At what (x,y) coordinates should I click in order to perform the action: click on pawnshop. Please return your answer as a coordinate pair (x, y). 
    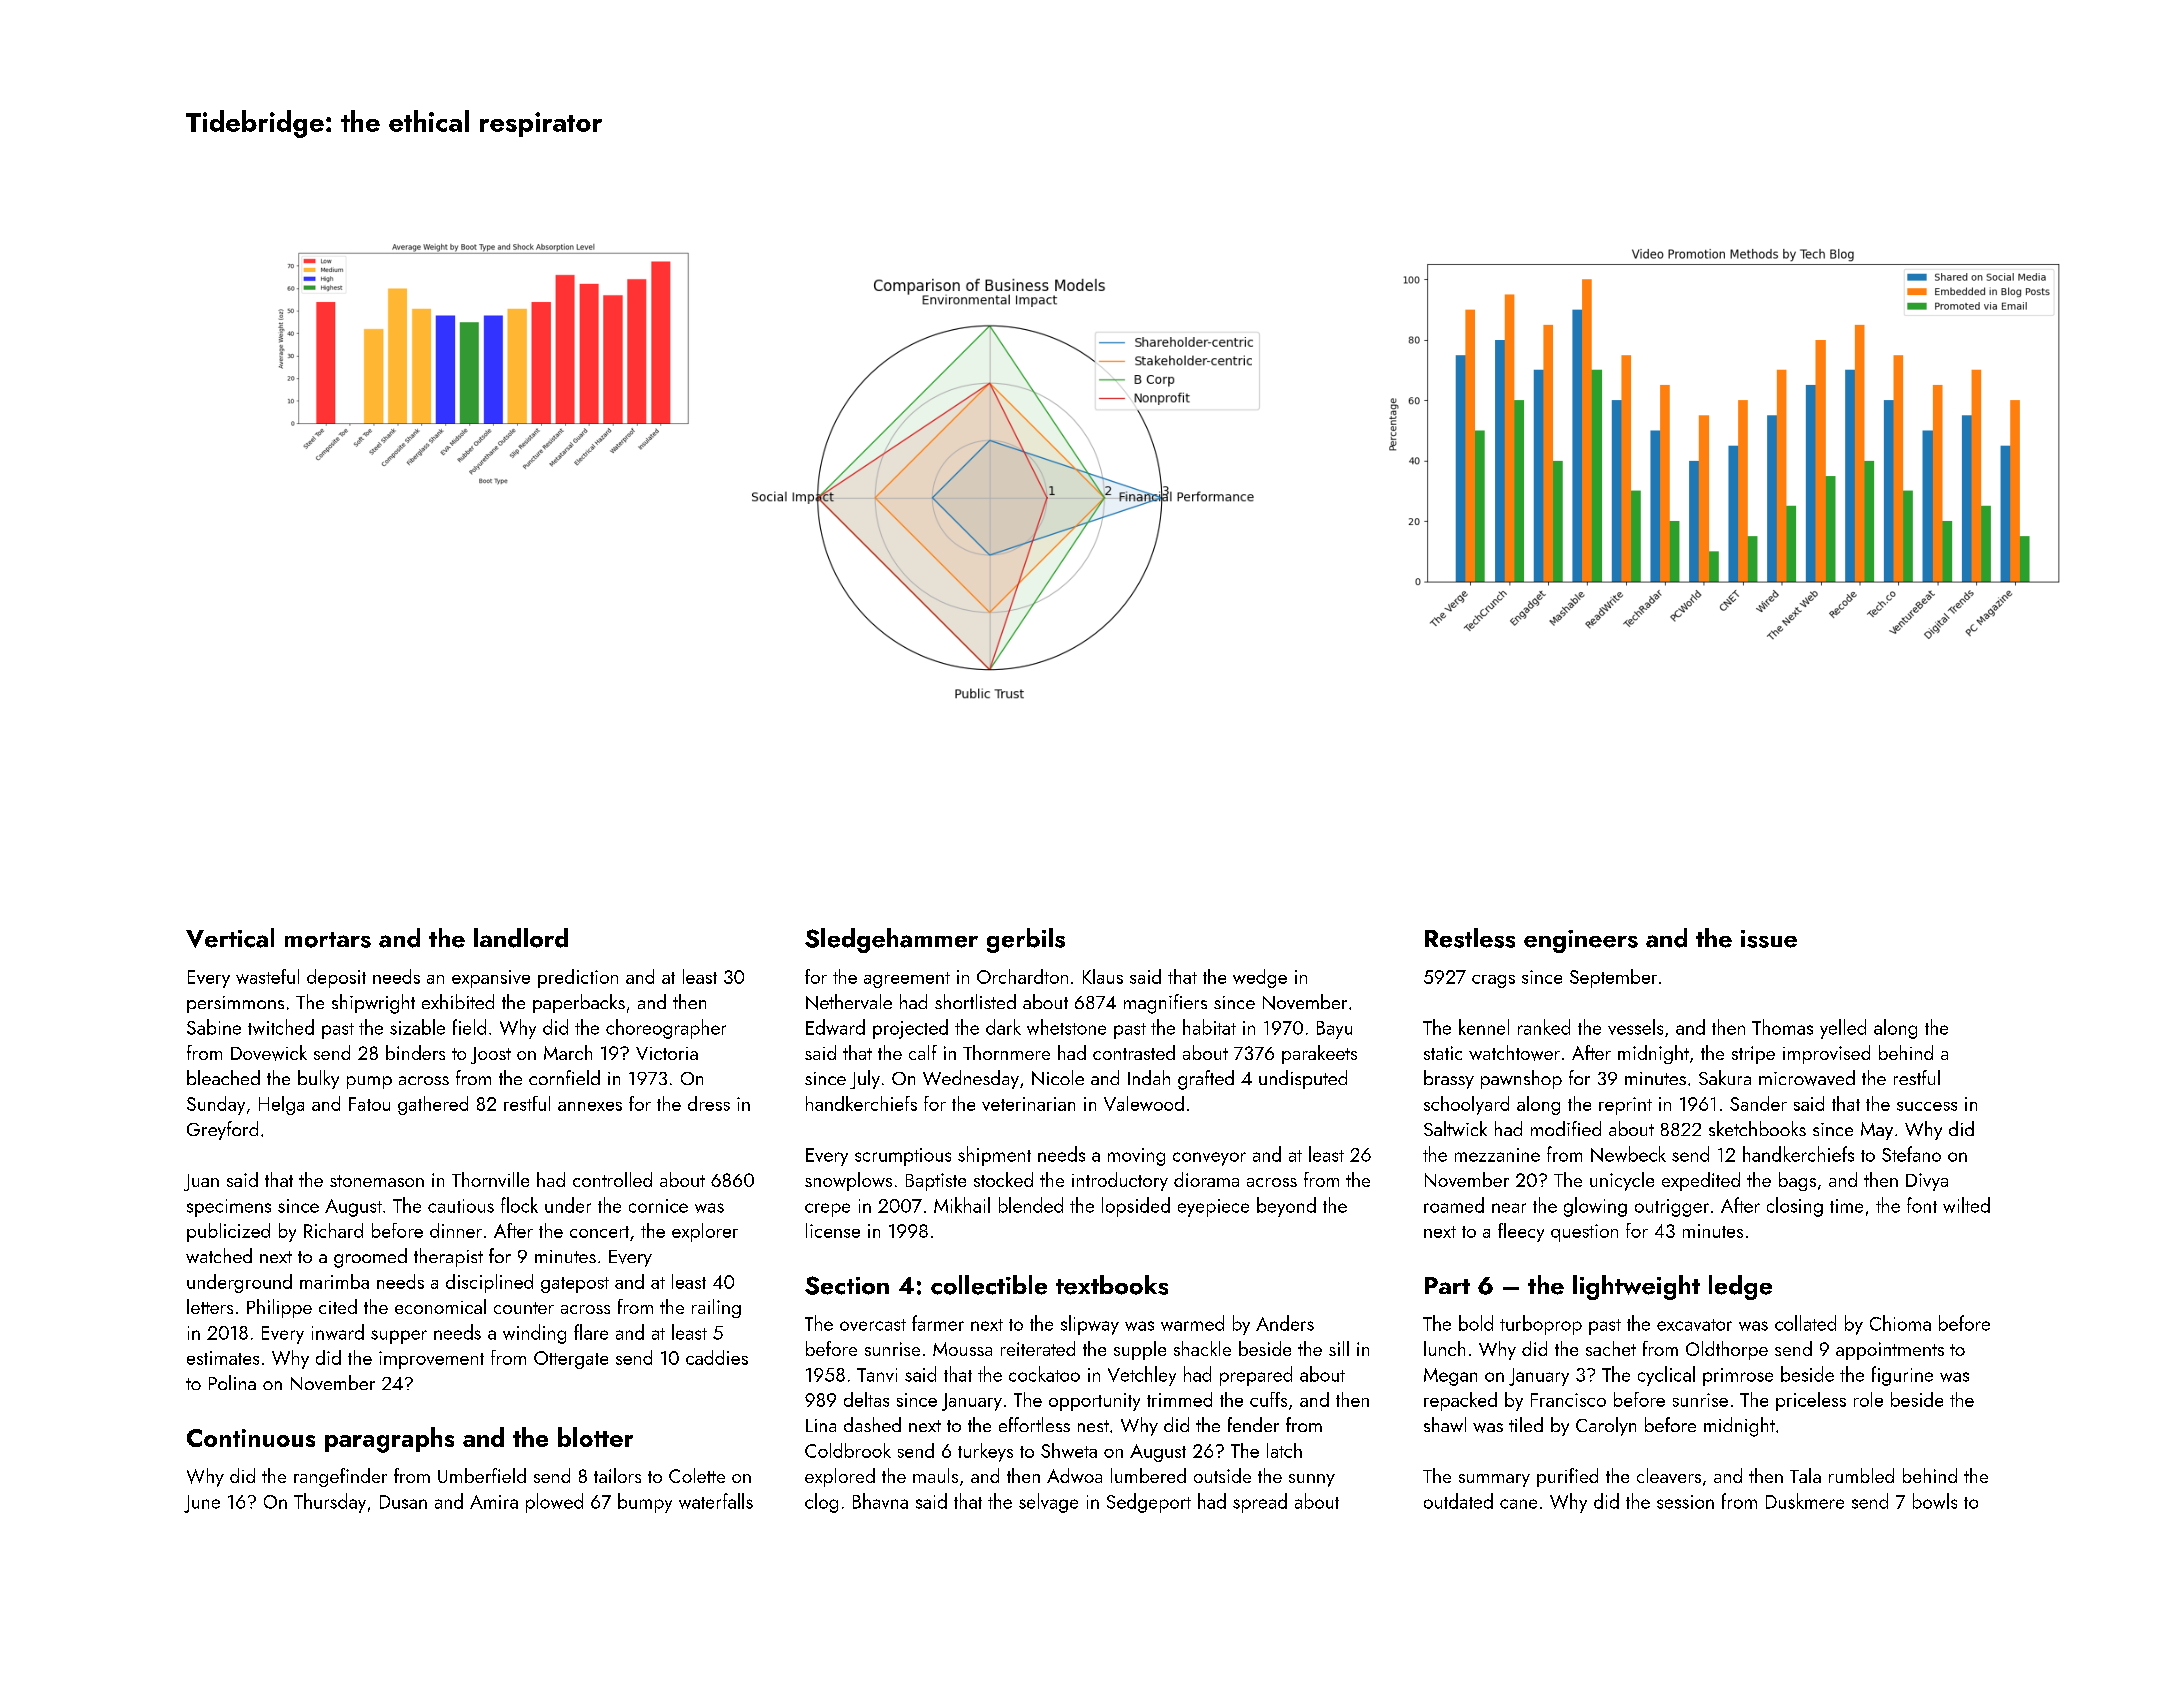
    Looking at the image, I should click on (1521, 1079).
